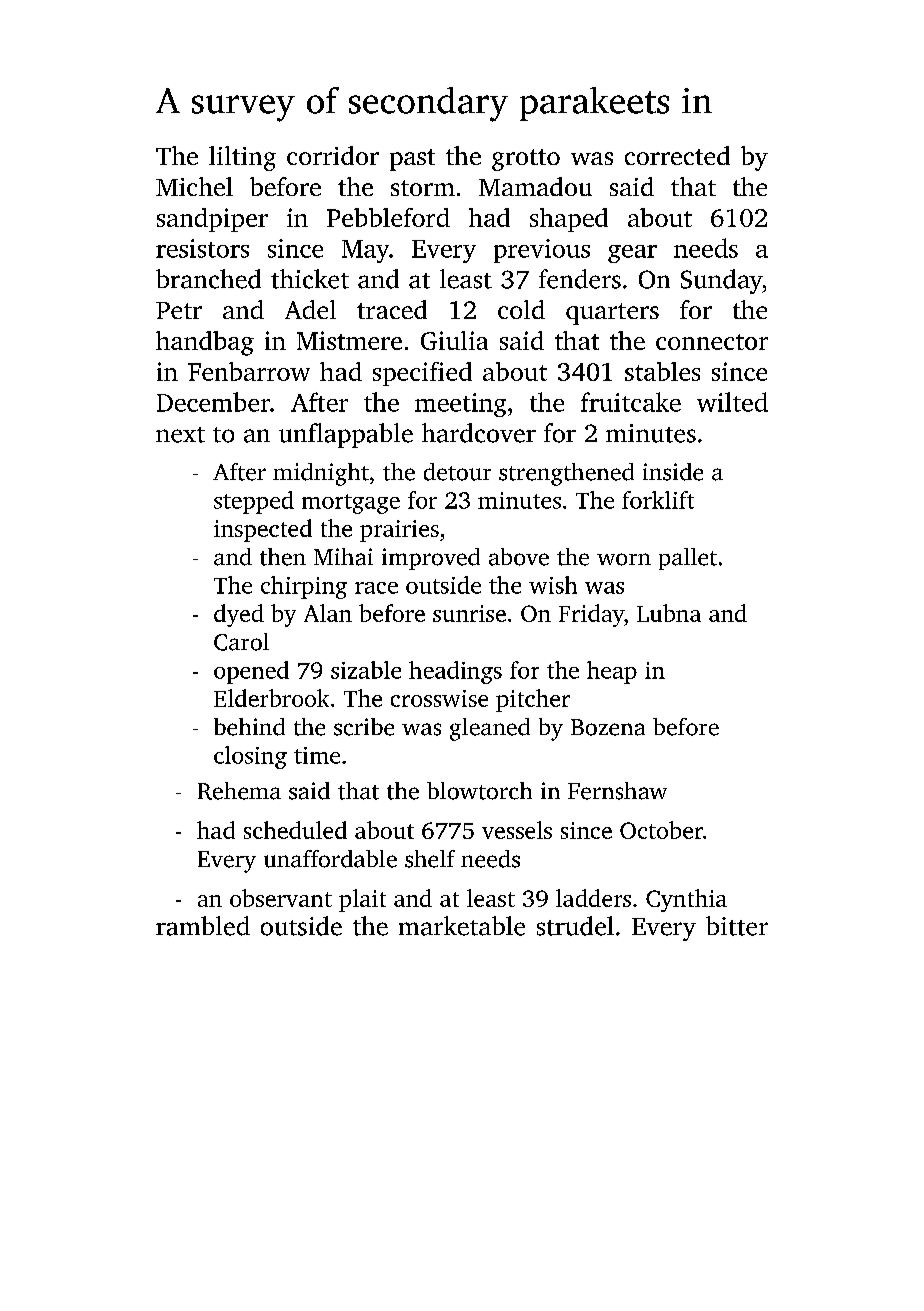 This image has width=924, height=1311. Describe the element at coordinates (364, 727) in the image. I see `scribe` at that location.
